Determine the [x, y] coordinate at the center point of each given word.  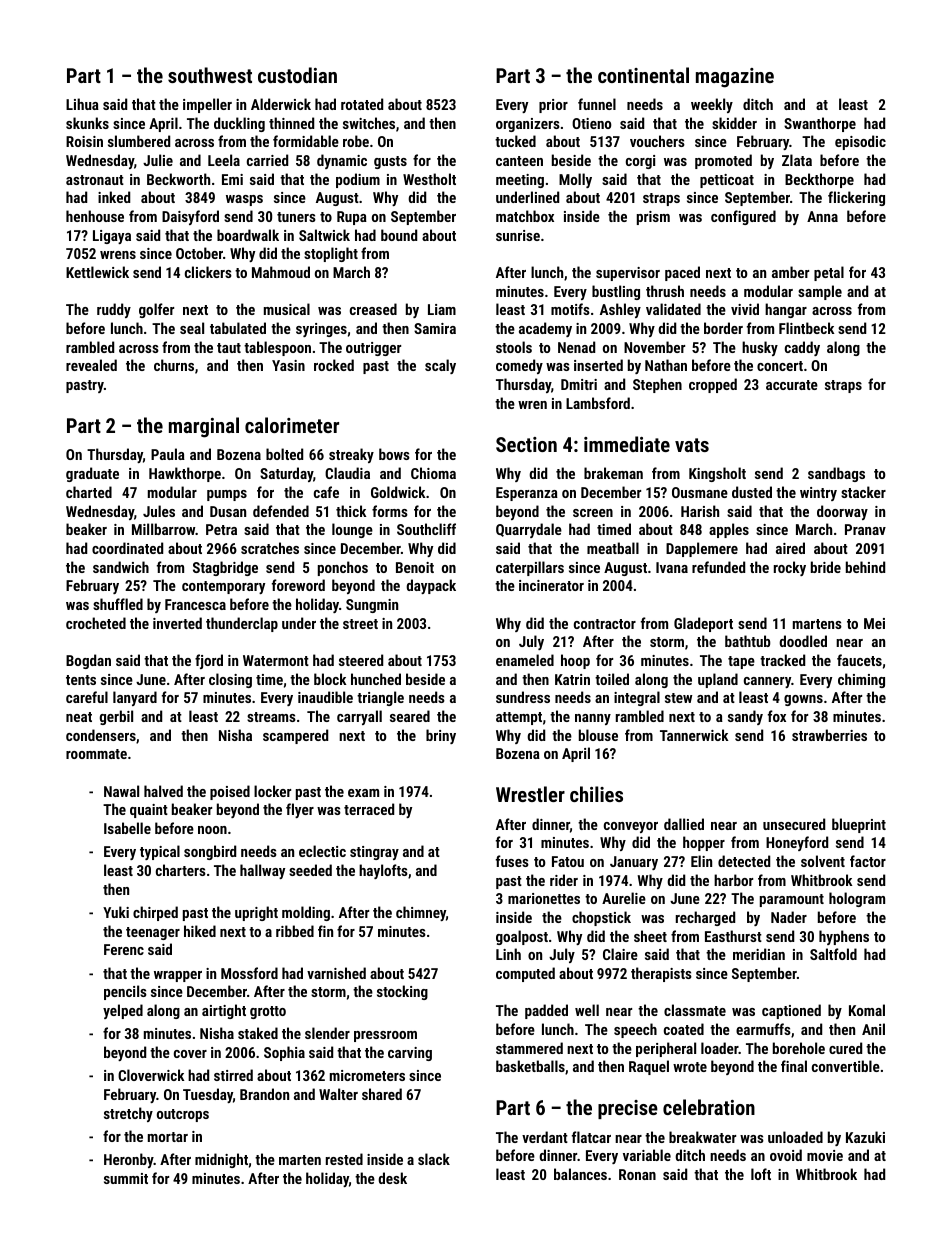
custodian [297, 75]
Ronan [637, 1174]
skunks [87, 123]
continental [643, 75]
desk [392, 1178]
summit [126, 1178]
